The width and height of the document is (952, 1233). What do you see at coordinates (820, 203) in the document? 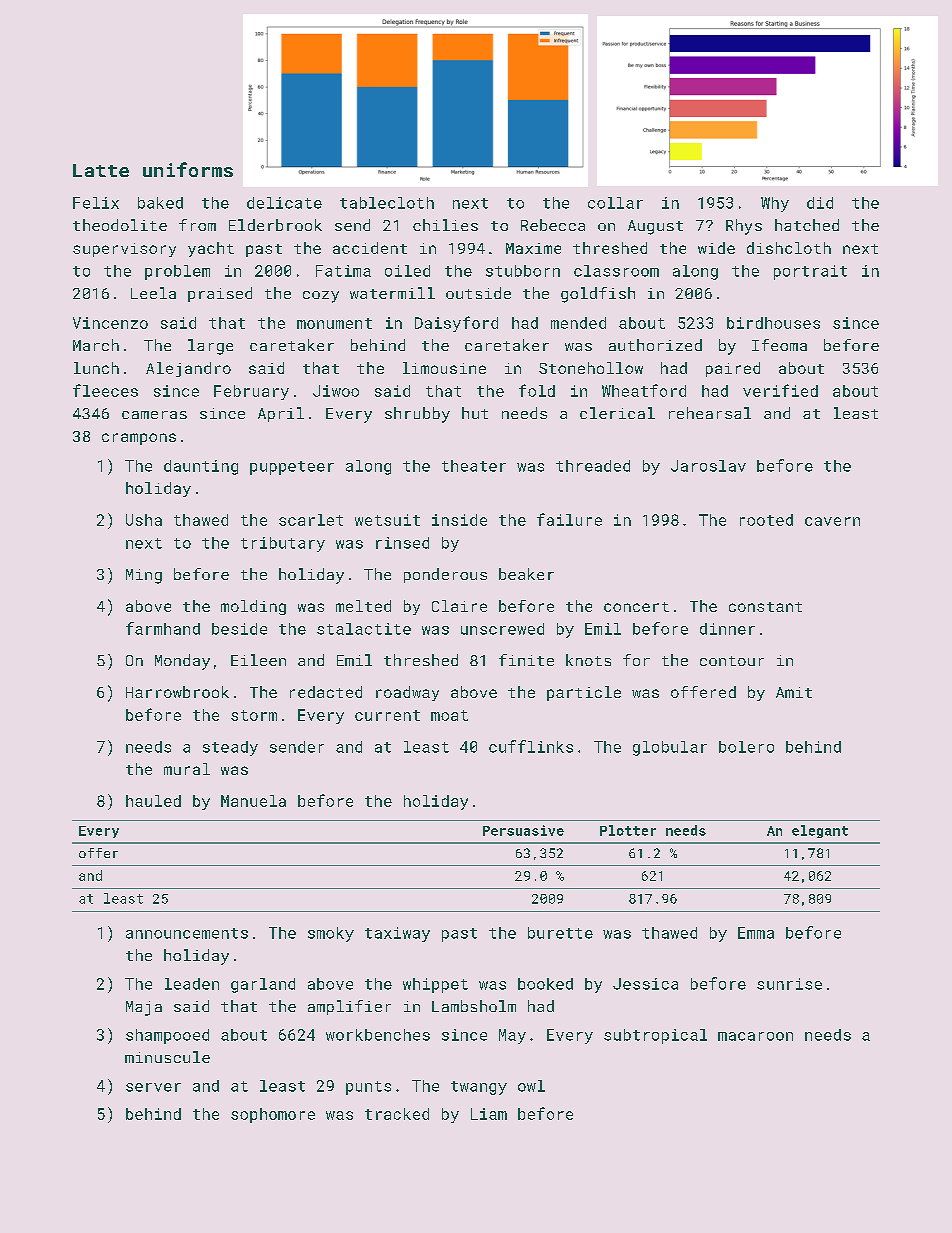
I see `did` at bounding box center [820, 203].
